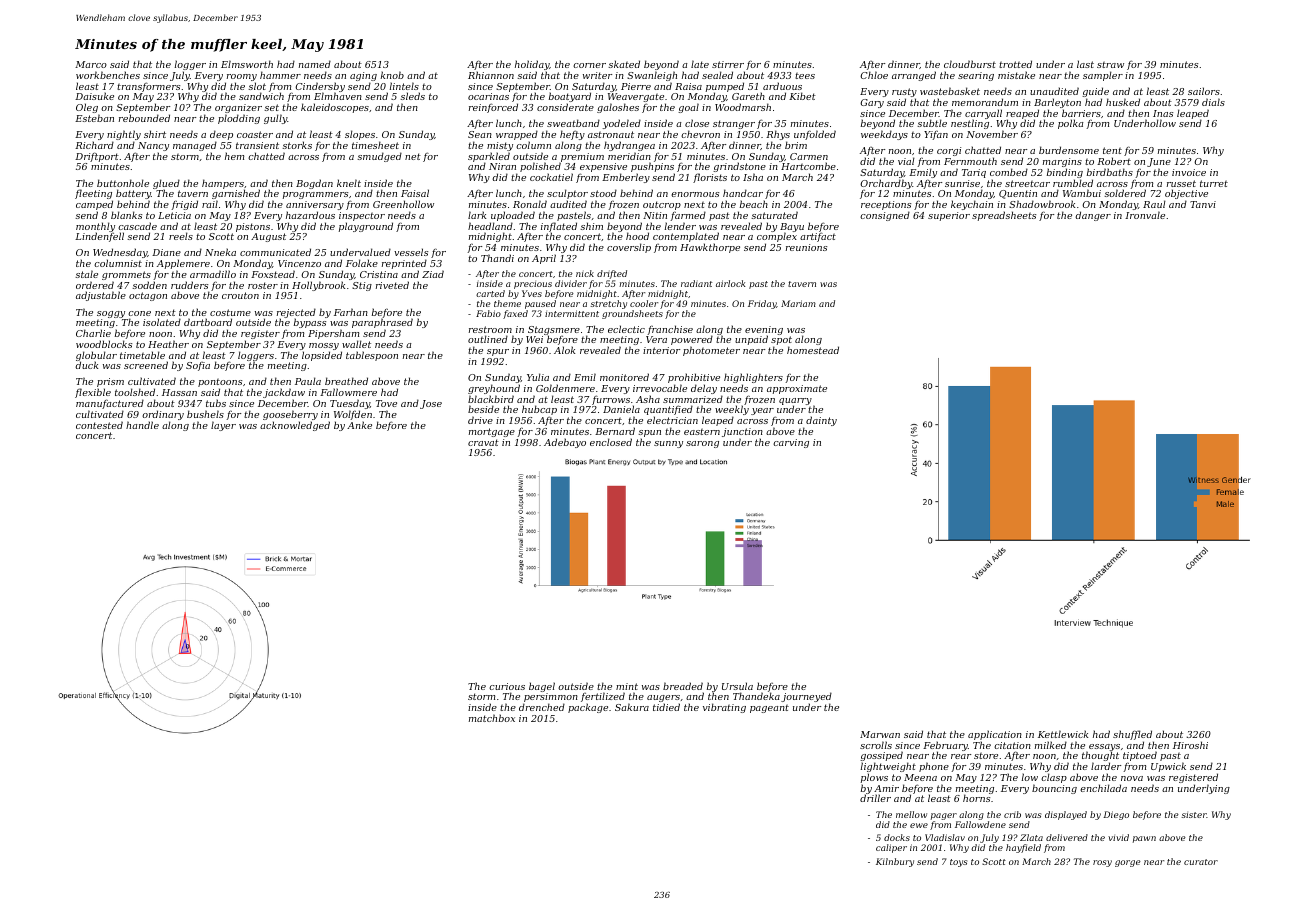  What do you see at coordinates (1132, 778) in the page?
I see `nova` at bounding box center [1132, 778].
